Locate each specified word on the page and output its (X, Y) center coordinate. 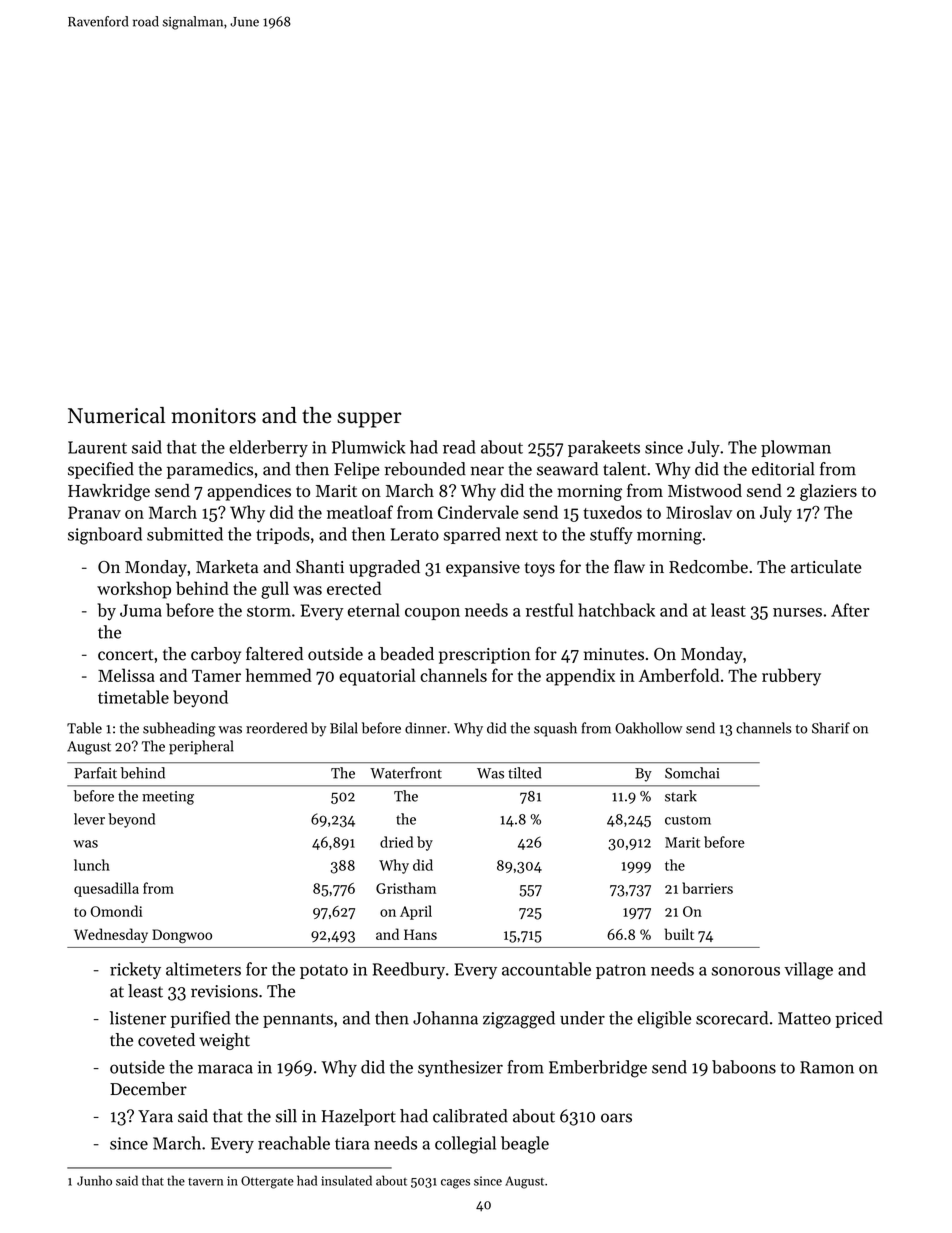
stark (681, 796)
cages (455, 1184)
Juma (141, 610)
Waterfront (406, 773)
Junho (94, 1180)
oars (616, 1118)
